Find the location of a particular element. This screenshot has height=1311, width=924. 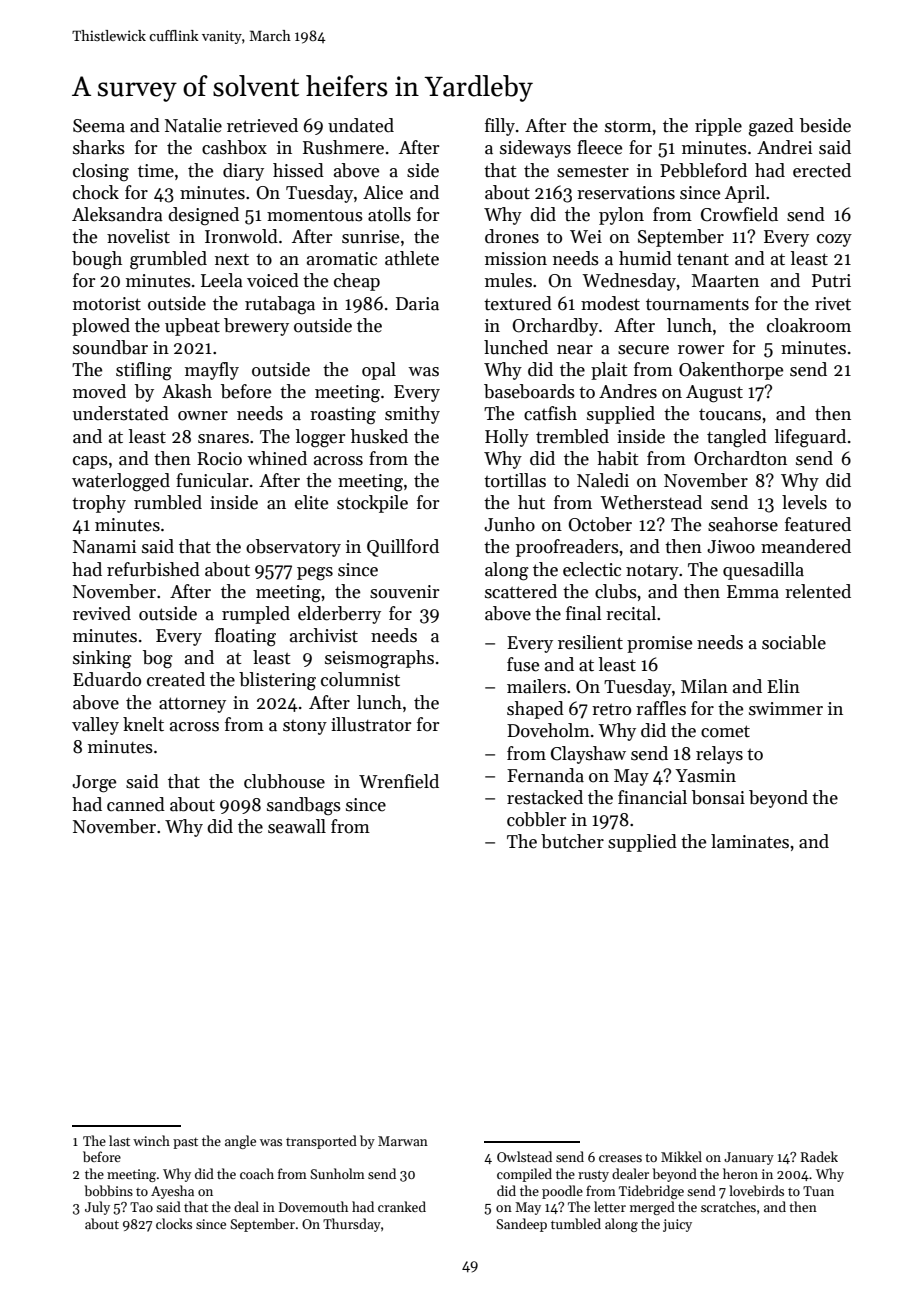

canned is located at coordinates (136, 804).
